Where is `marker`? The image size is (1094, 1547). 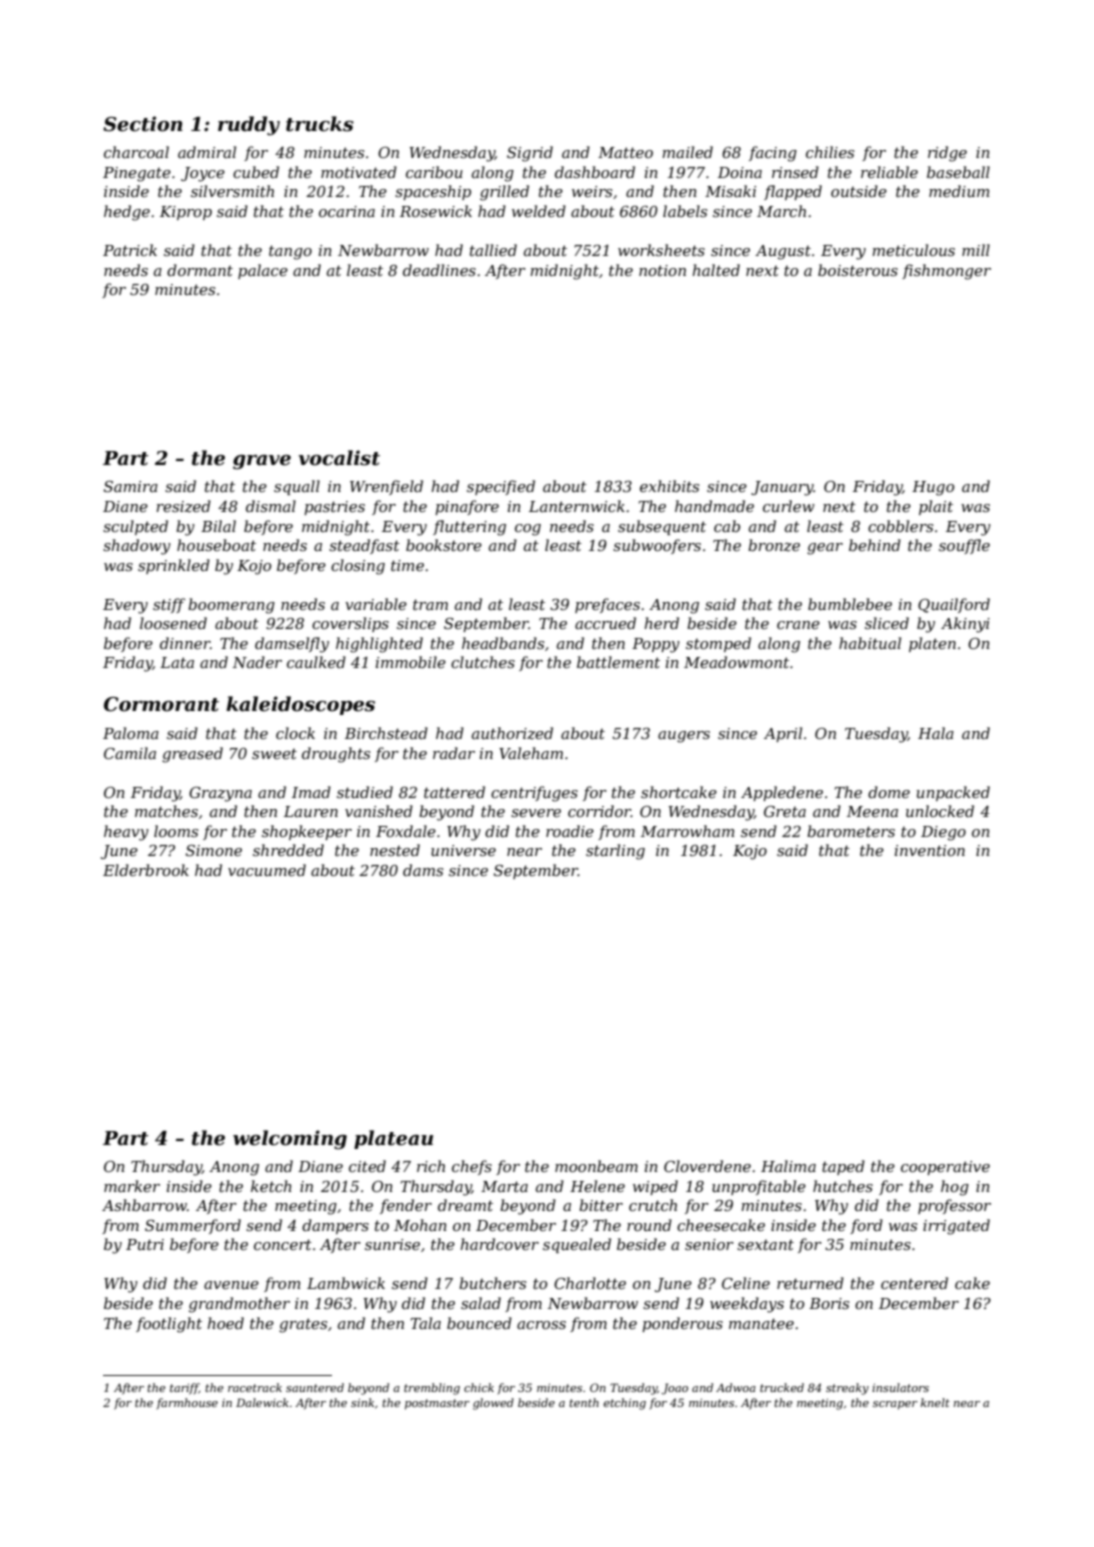 marker is located at coordinates (132, 1186).
